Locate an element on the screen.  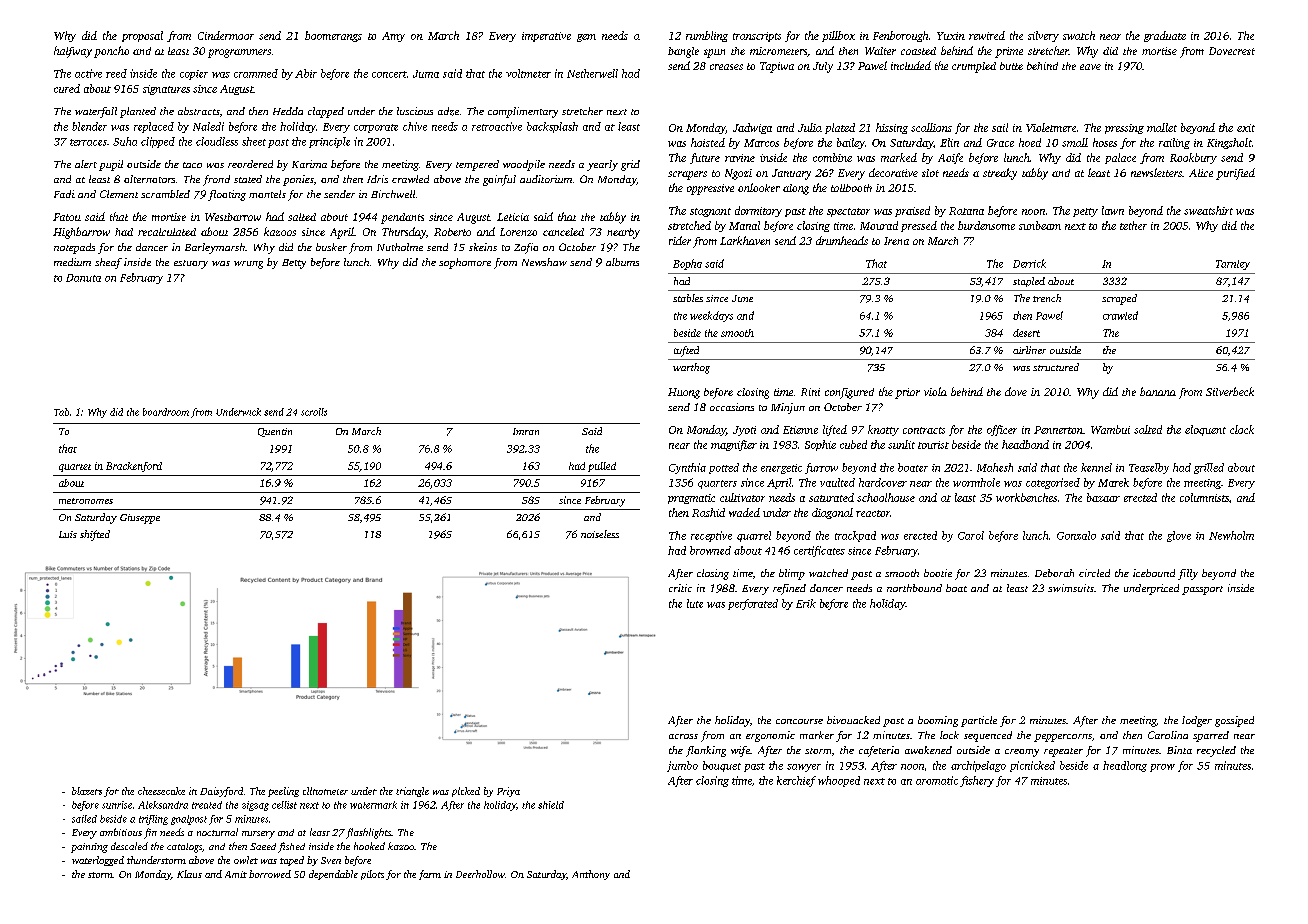
passport is located at coordinates (1202, 590).
